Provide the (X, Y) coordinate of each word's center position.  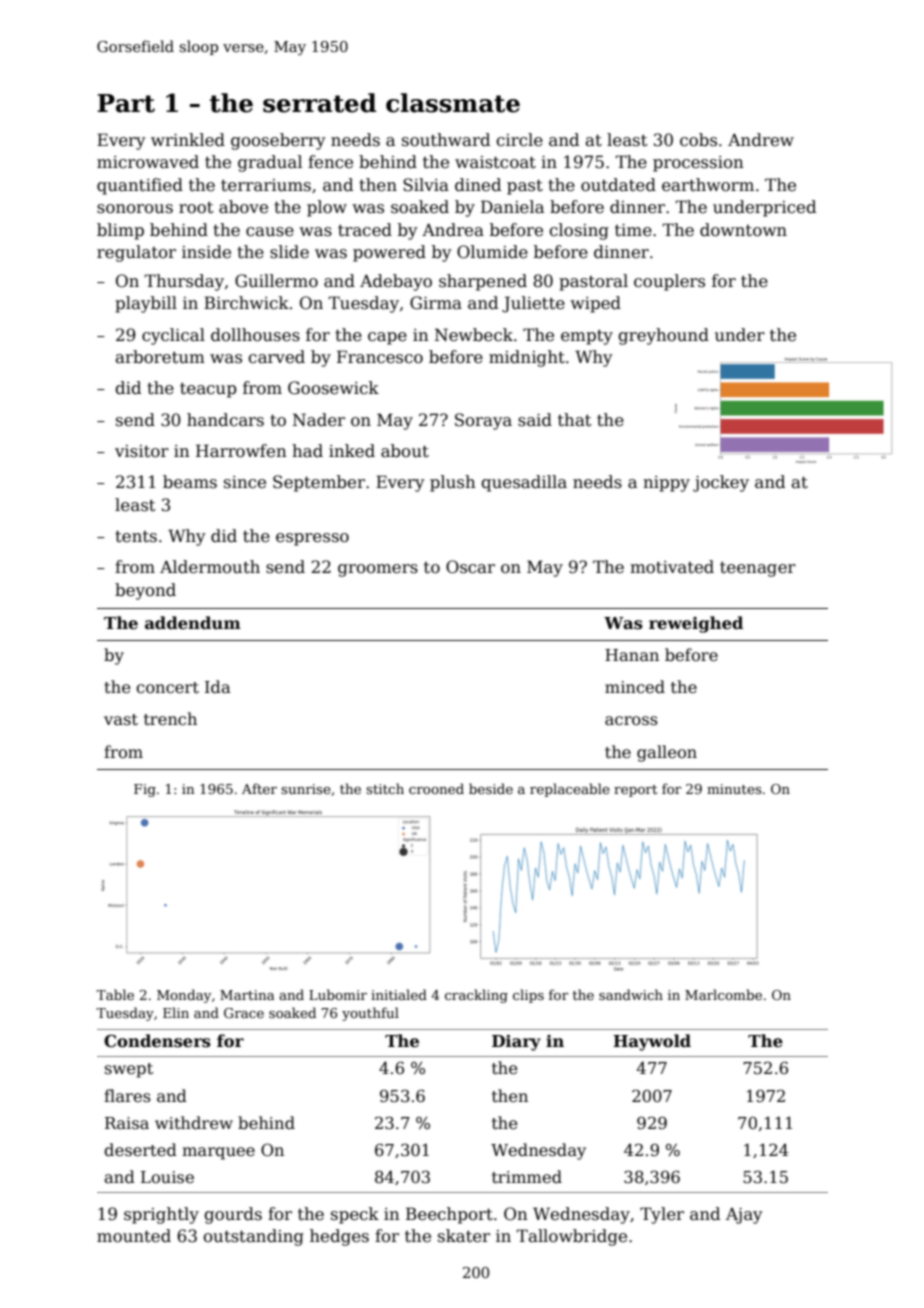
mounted (134, 1236)
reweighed (696, 624)
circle (519, 140)
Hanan (632, 655)
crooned (436, 788)
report (635, 791)
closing (579, 231)
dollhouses (255, 335)
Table (115, 994)
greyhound (663, 336)
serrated (319, 103)
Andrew (761, 140)
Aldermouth (210, 567)
